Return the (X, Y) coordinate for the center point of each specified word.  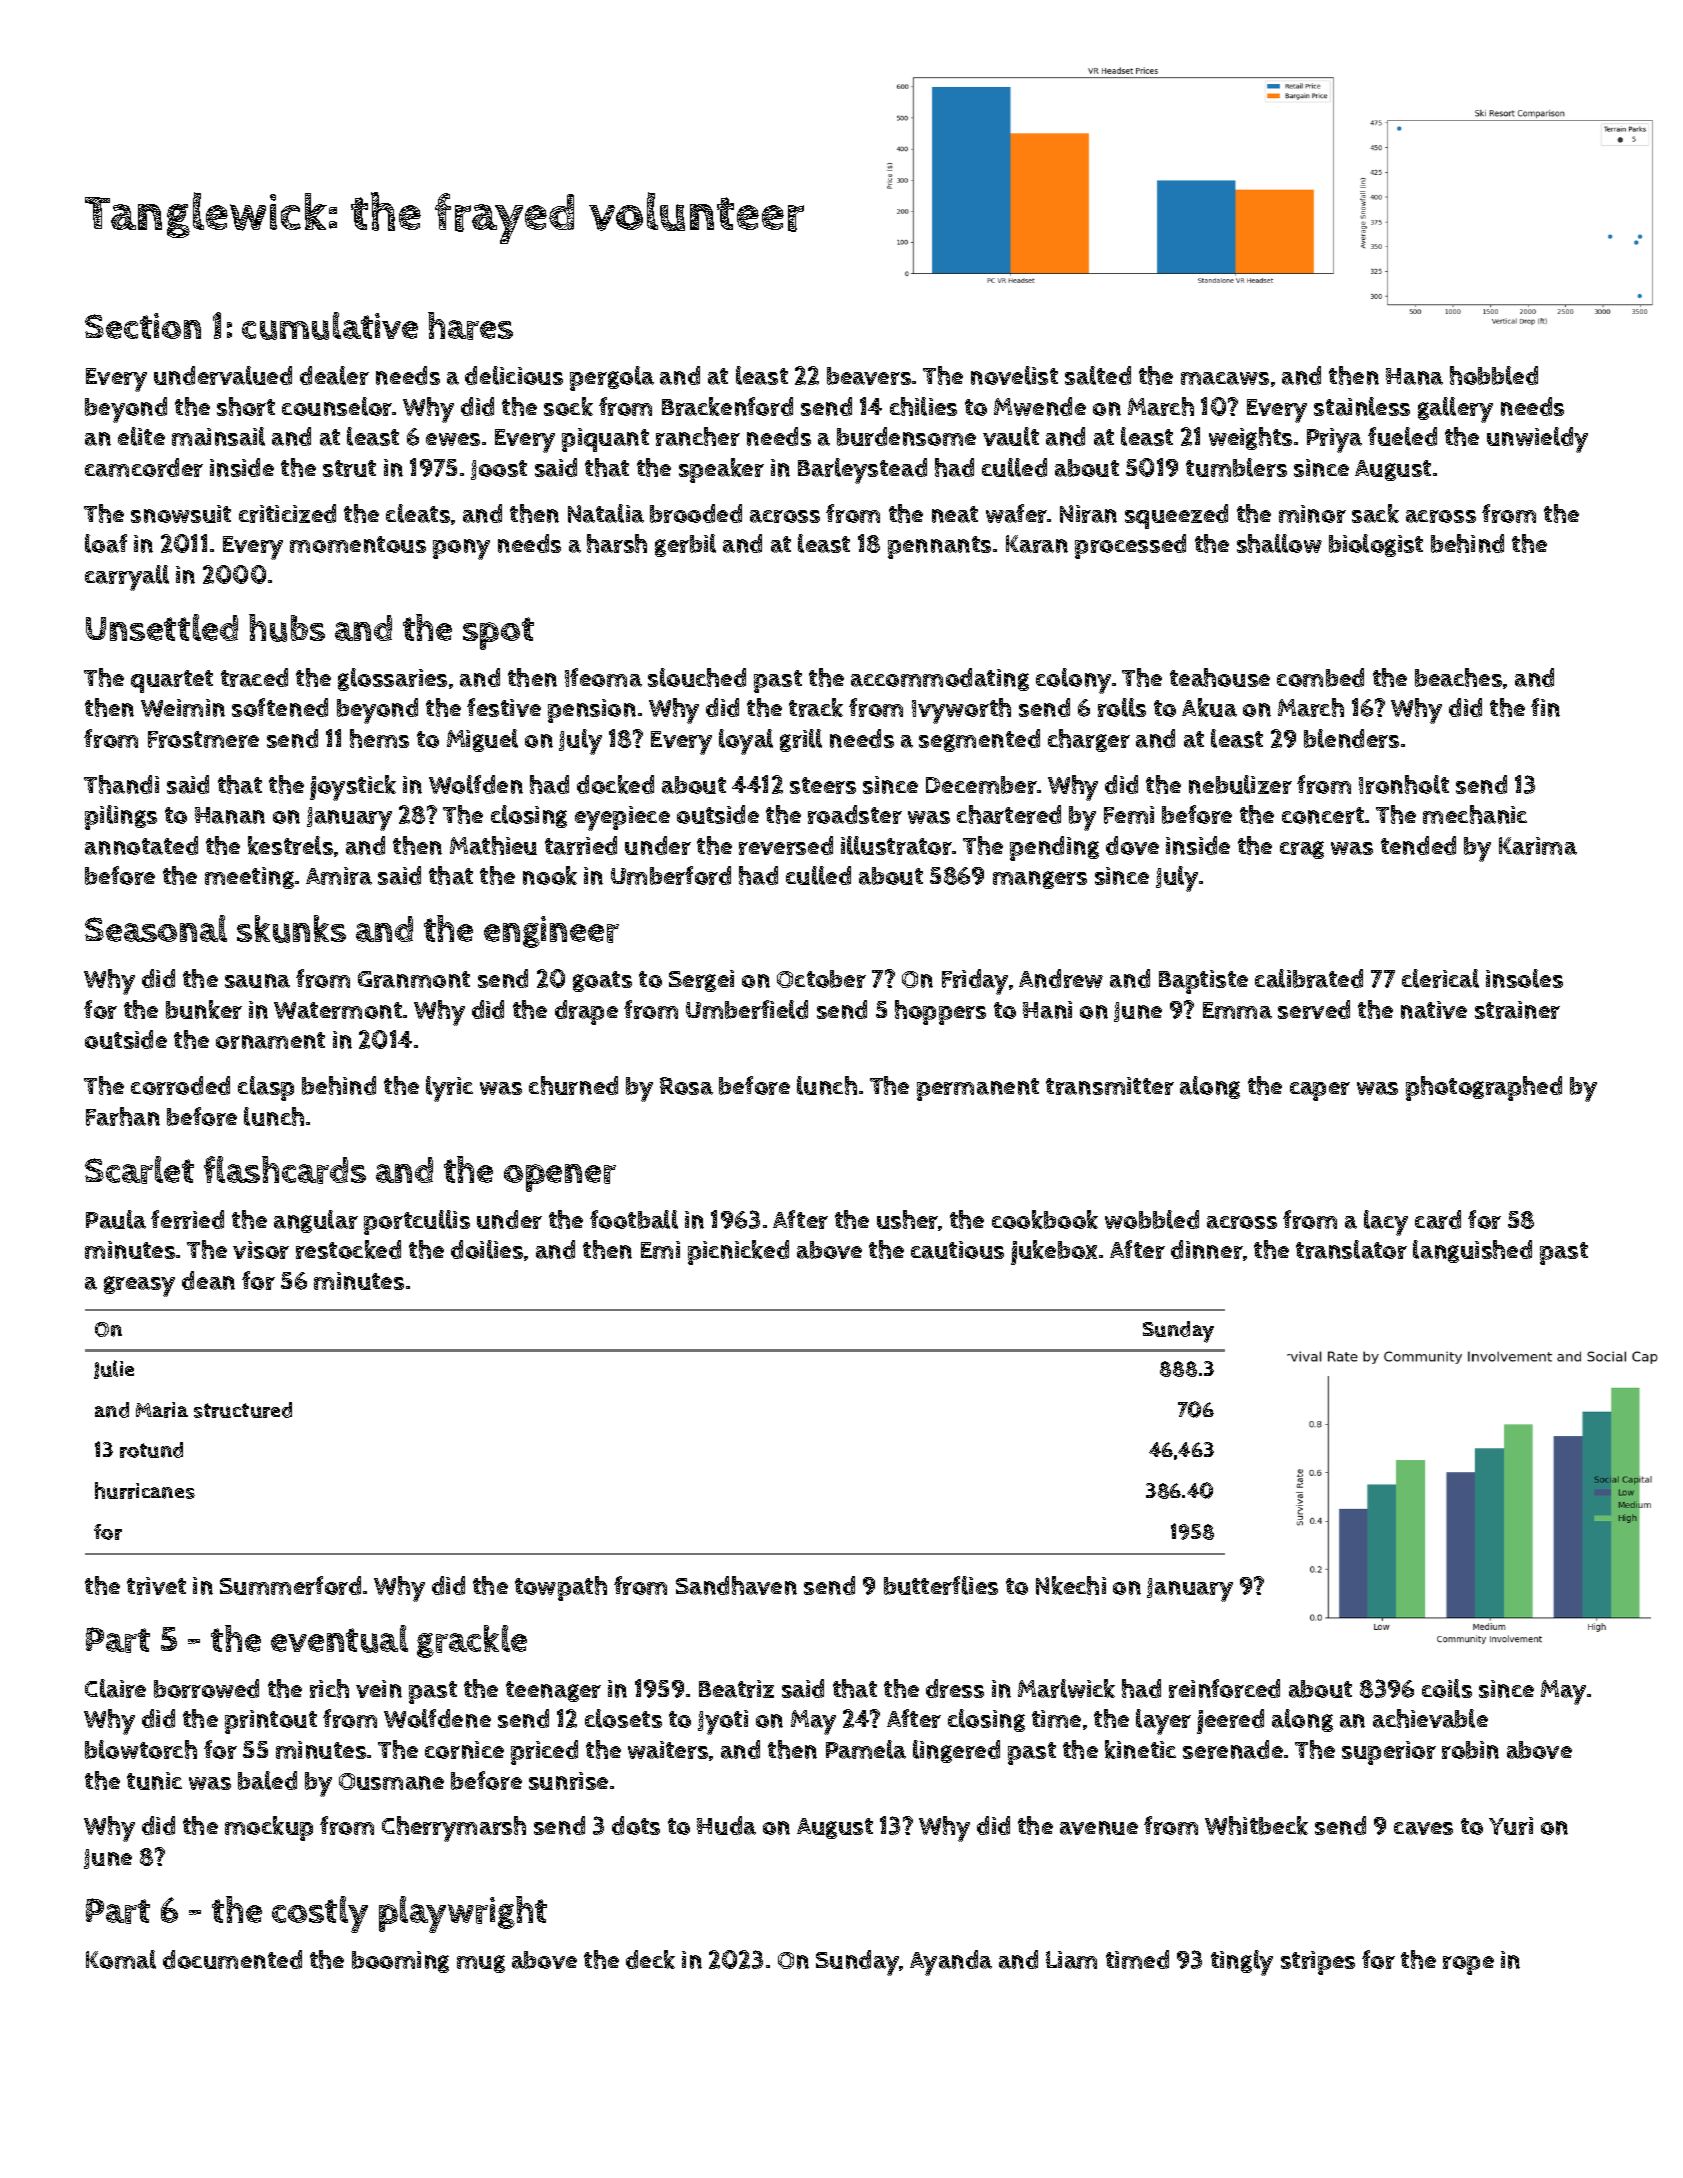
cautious (957, 1250)
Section (143, 326)
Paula (116, 1219)
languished (1472, 1251)
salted (1098, 375)
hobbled (1494, 375)
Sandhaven (736, 1585)
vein (379, 1689)
